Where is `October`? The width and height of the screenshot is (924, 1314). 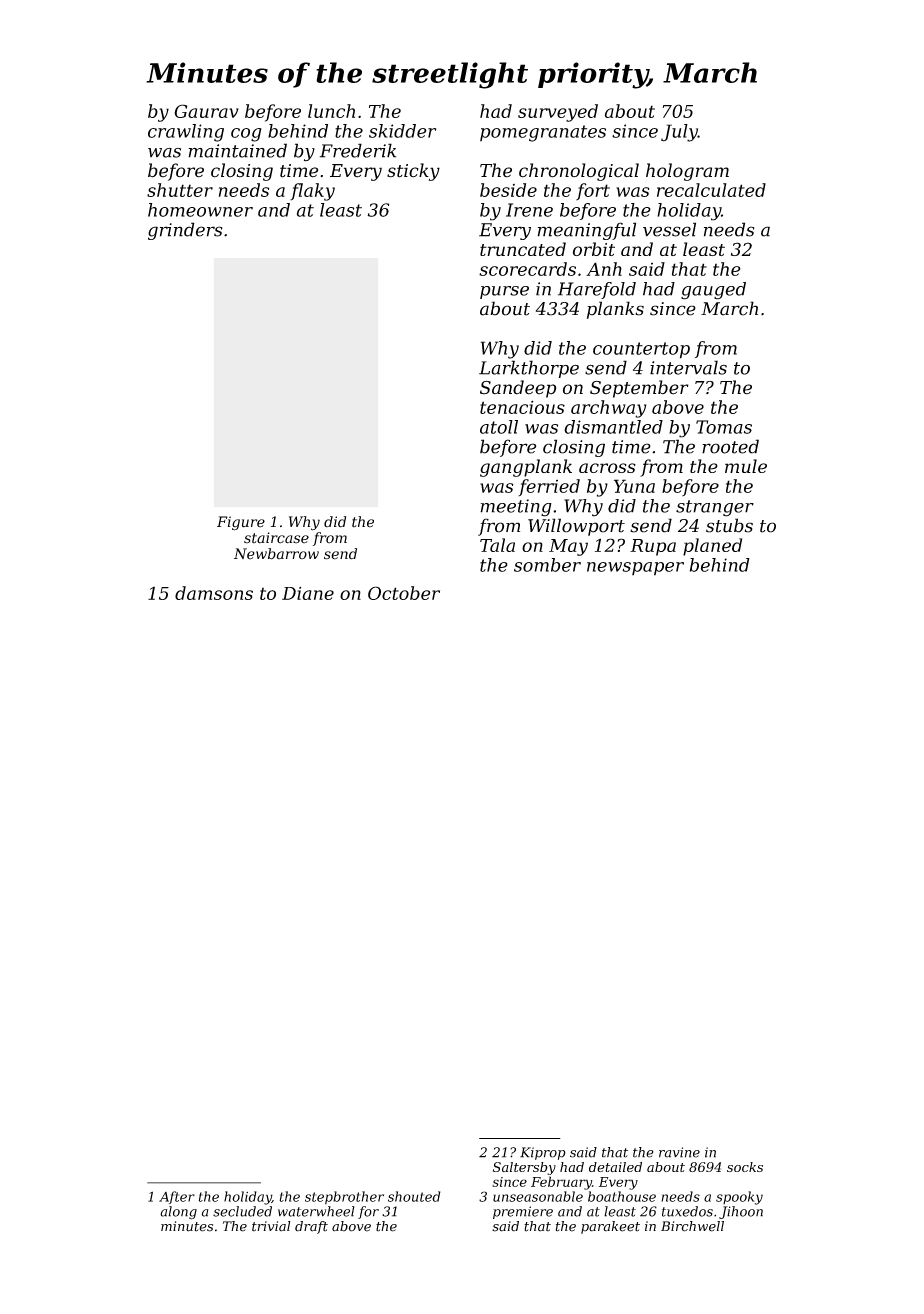
October is located at coordinates (404, 593).
